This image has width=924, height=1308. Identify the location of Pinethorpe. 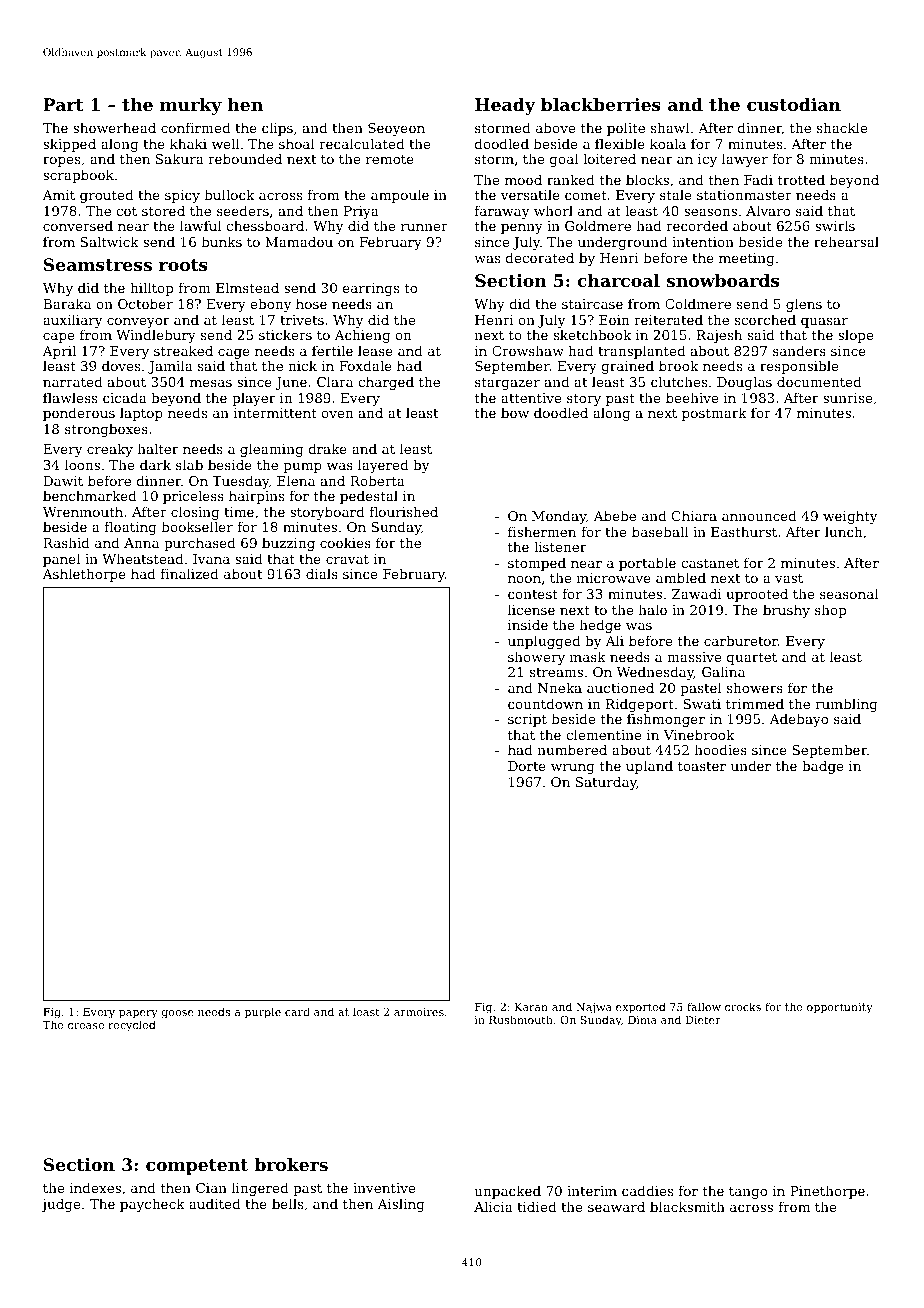
(827, 1192).
